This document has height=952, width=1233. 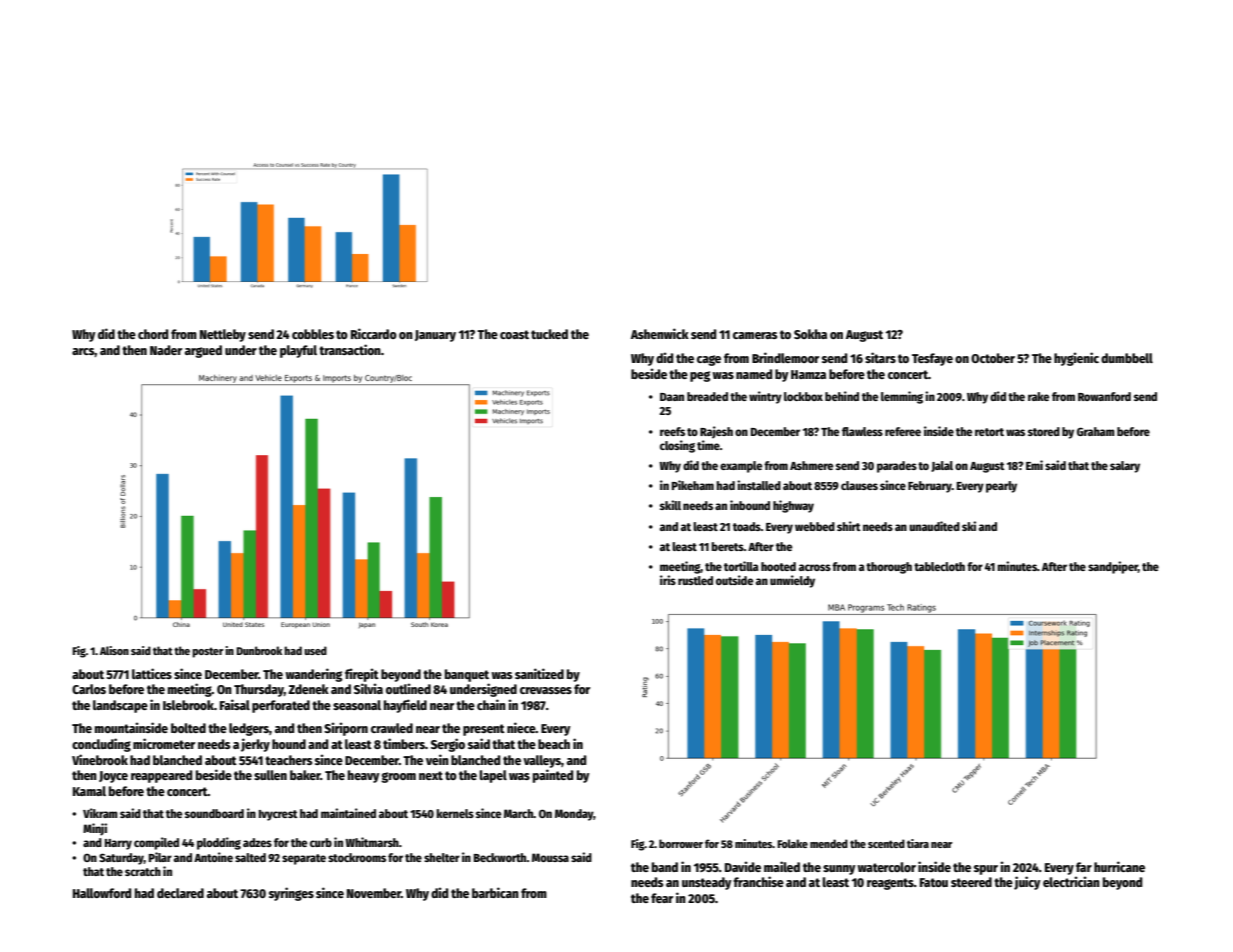 I want to click on band, so click(x=665, y=867).
